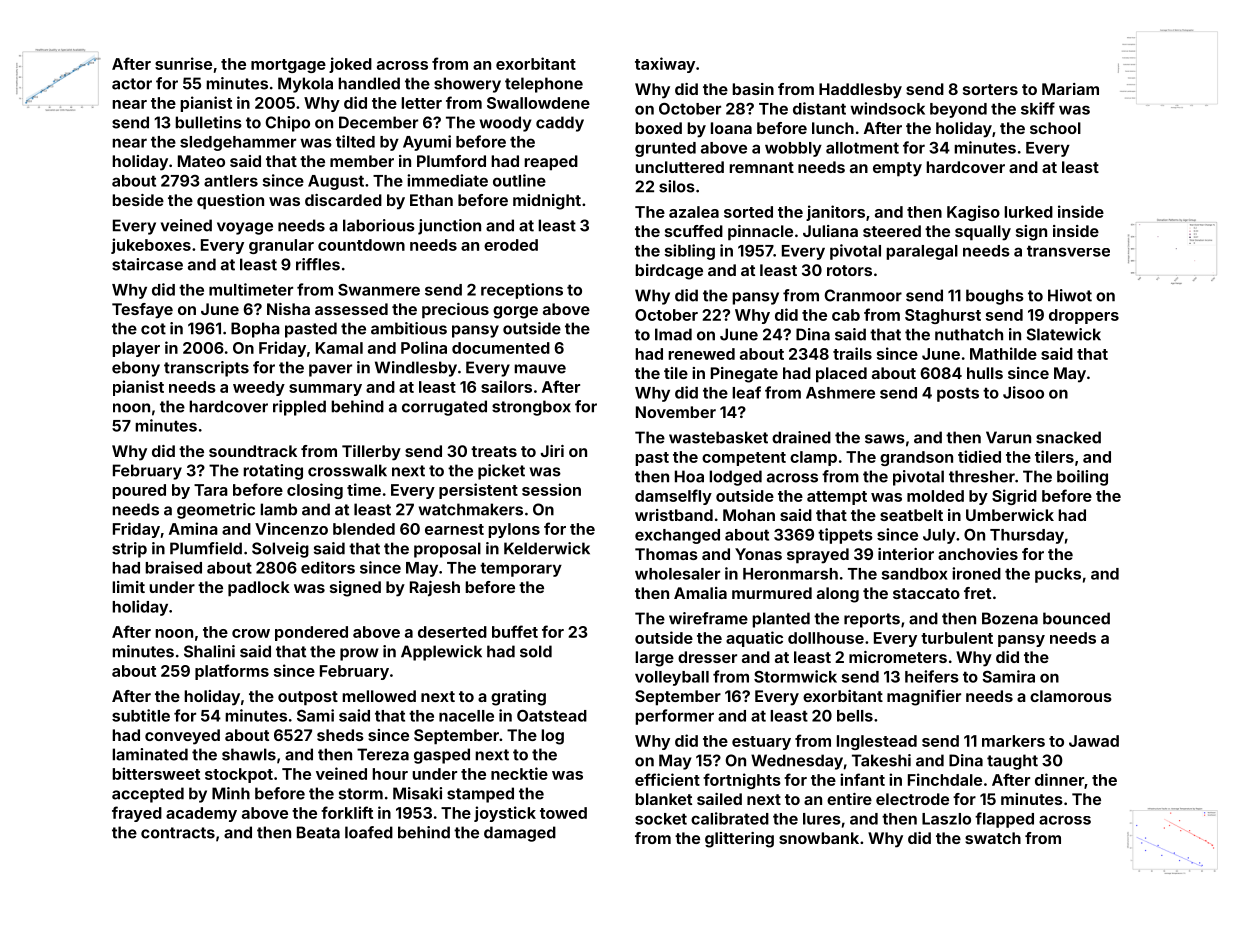  I want to click on taxiway, so click(665, 65).
